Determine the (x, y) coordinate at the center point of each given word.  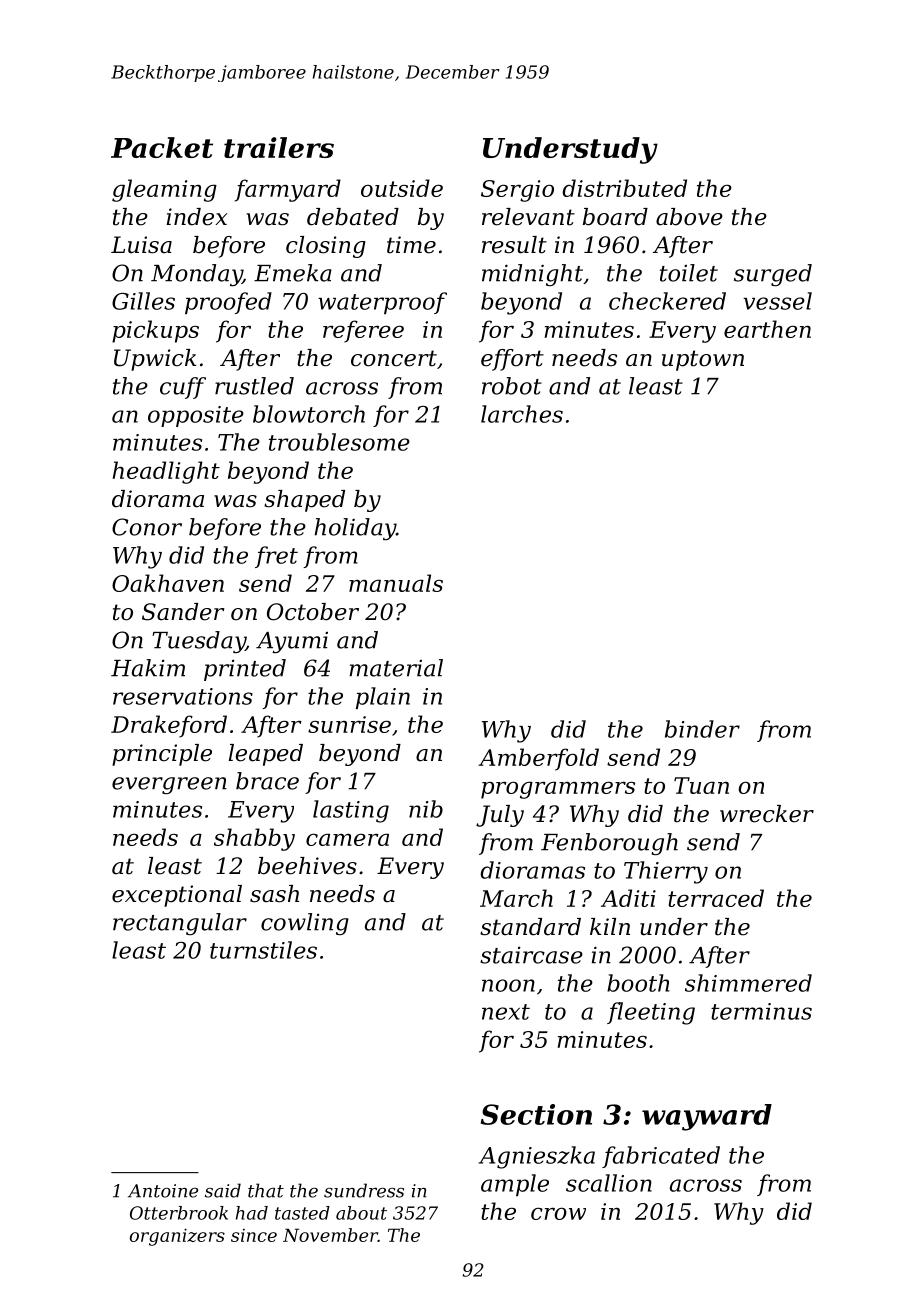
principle (162, 755)
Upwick (155, 360)
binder (702, 729)
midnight (532, 275)
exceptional (177, 896)
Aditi (628, 898)
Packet (162, 147)
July (500, 816)
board (615, 217)
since (254, 1235)
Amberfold (538, 759)
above (689, 217)
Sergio (517, 191)
